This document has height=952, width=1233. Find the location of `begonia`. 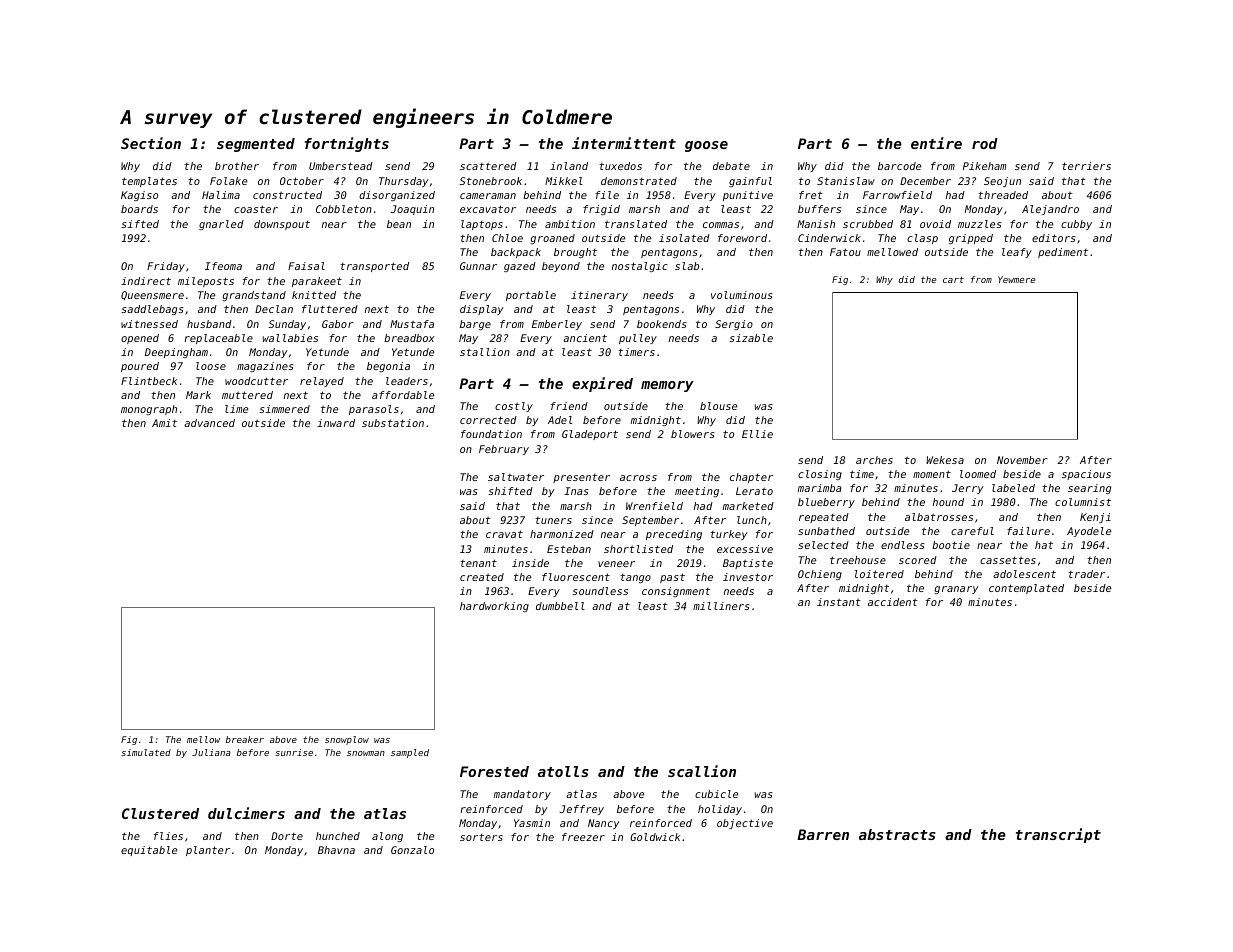

begonia is located at coordinates (388, 367).
